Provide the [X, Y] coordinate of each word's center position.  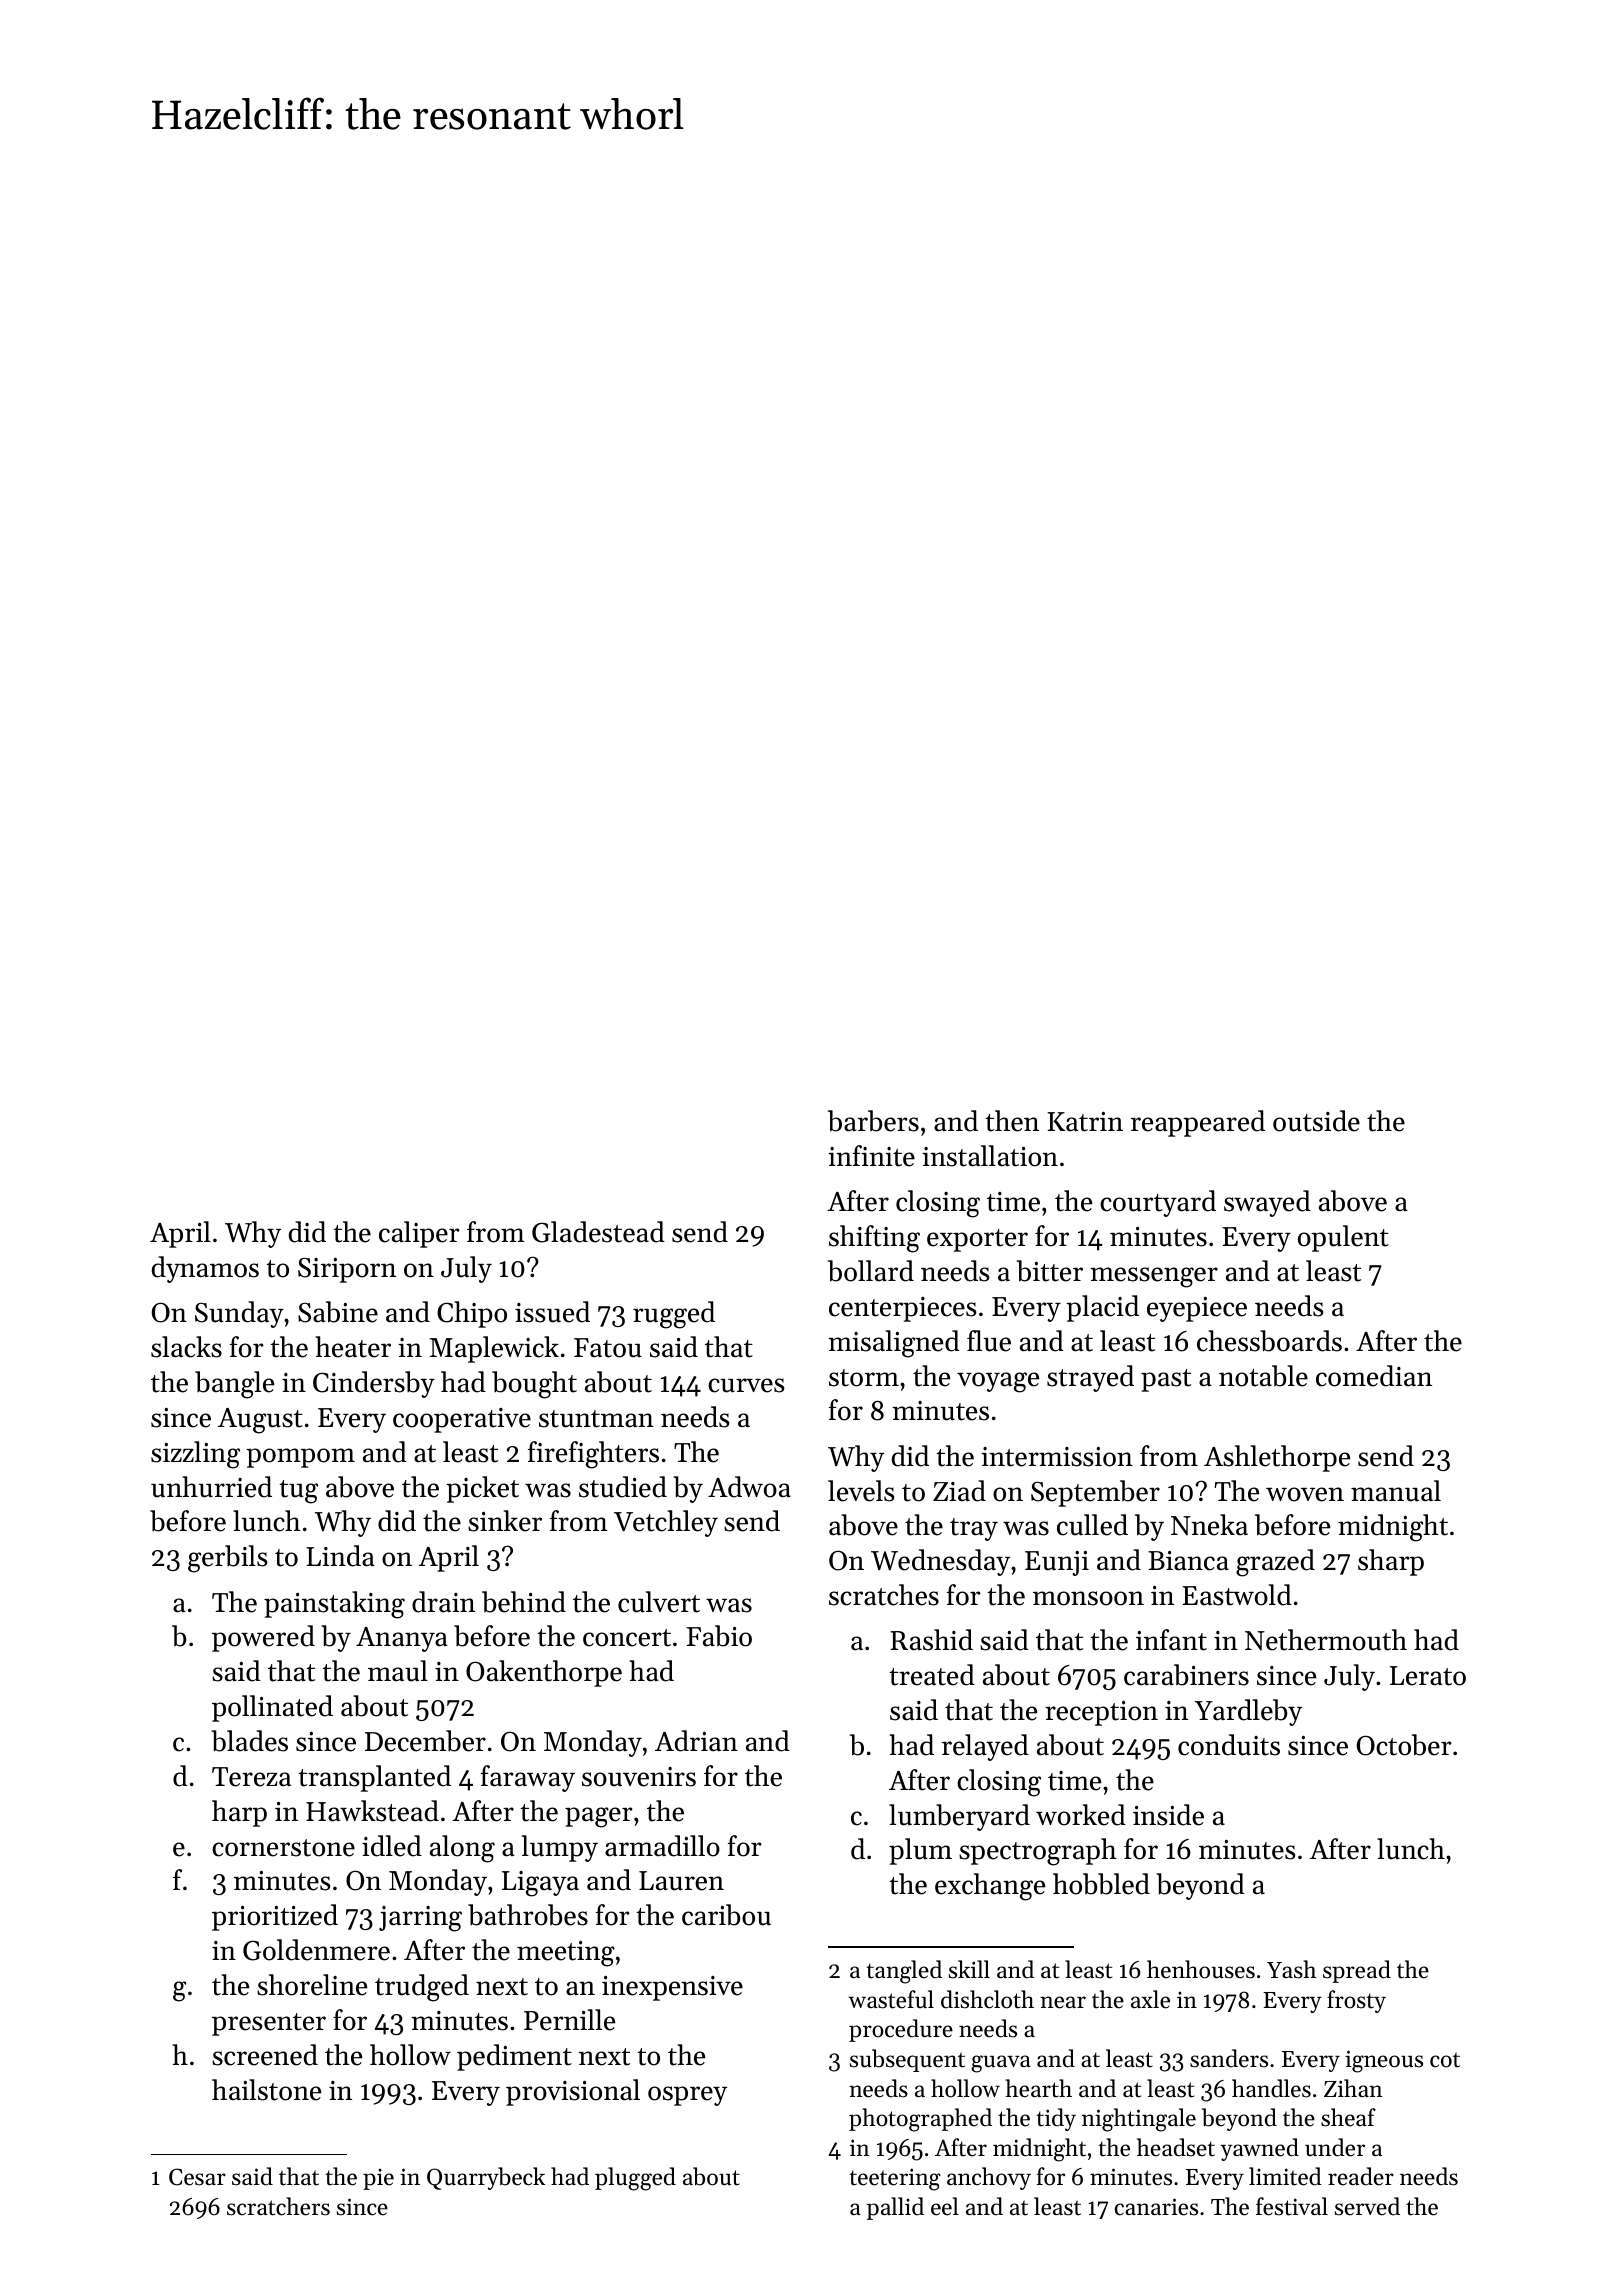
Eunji [1057, 1563]
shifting [874, 1239]
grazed [1275, 1563]
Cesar [197, 2177]
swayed [1267, 1203]
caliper [419, 1234]
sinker [505, 1521]
